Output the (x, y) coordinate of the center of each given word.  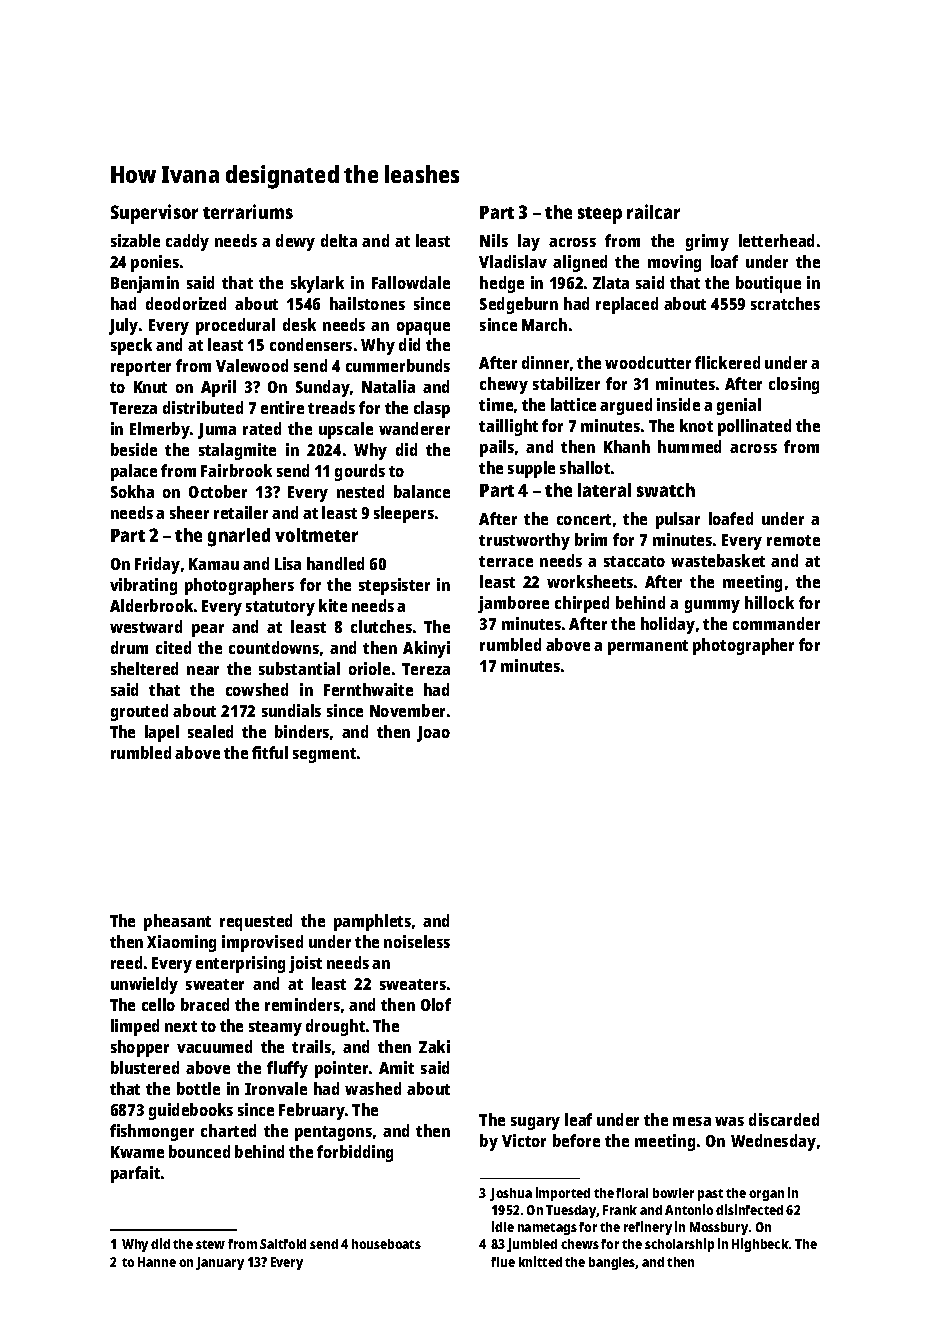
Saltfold (283, 1244)
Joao (433, 734)
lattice (573, 404)
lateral (604, 490)
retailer (241, 512)
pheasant (177, 922)
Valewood (252, 365)
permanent (648, 647)
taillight (508, 427)
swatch (666, 490)
